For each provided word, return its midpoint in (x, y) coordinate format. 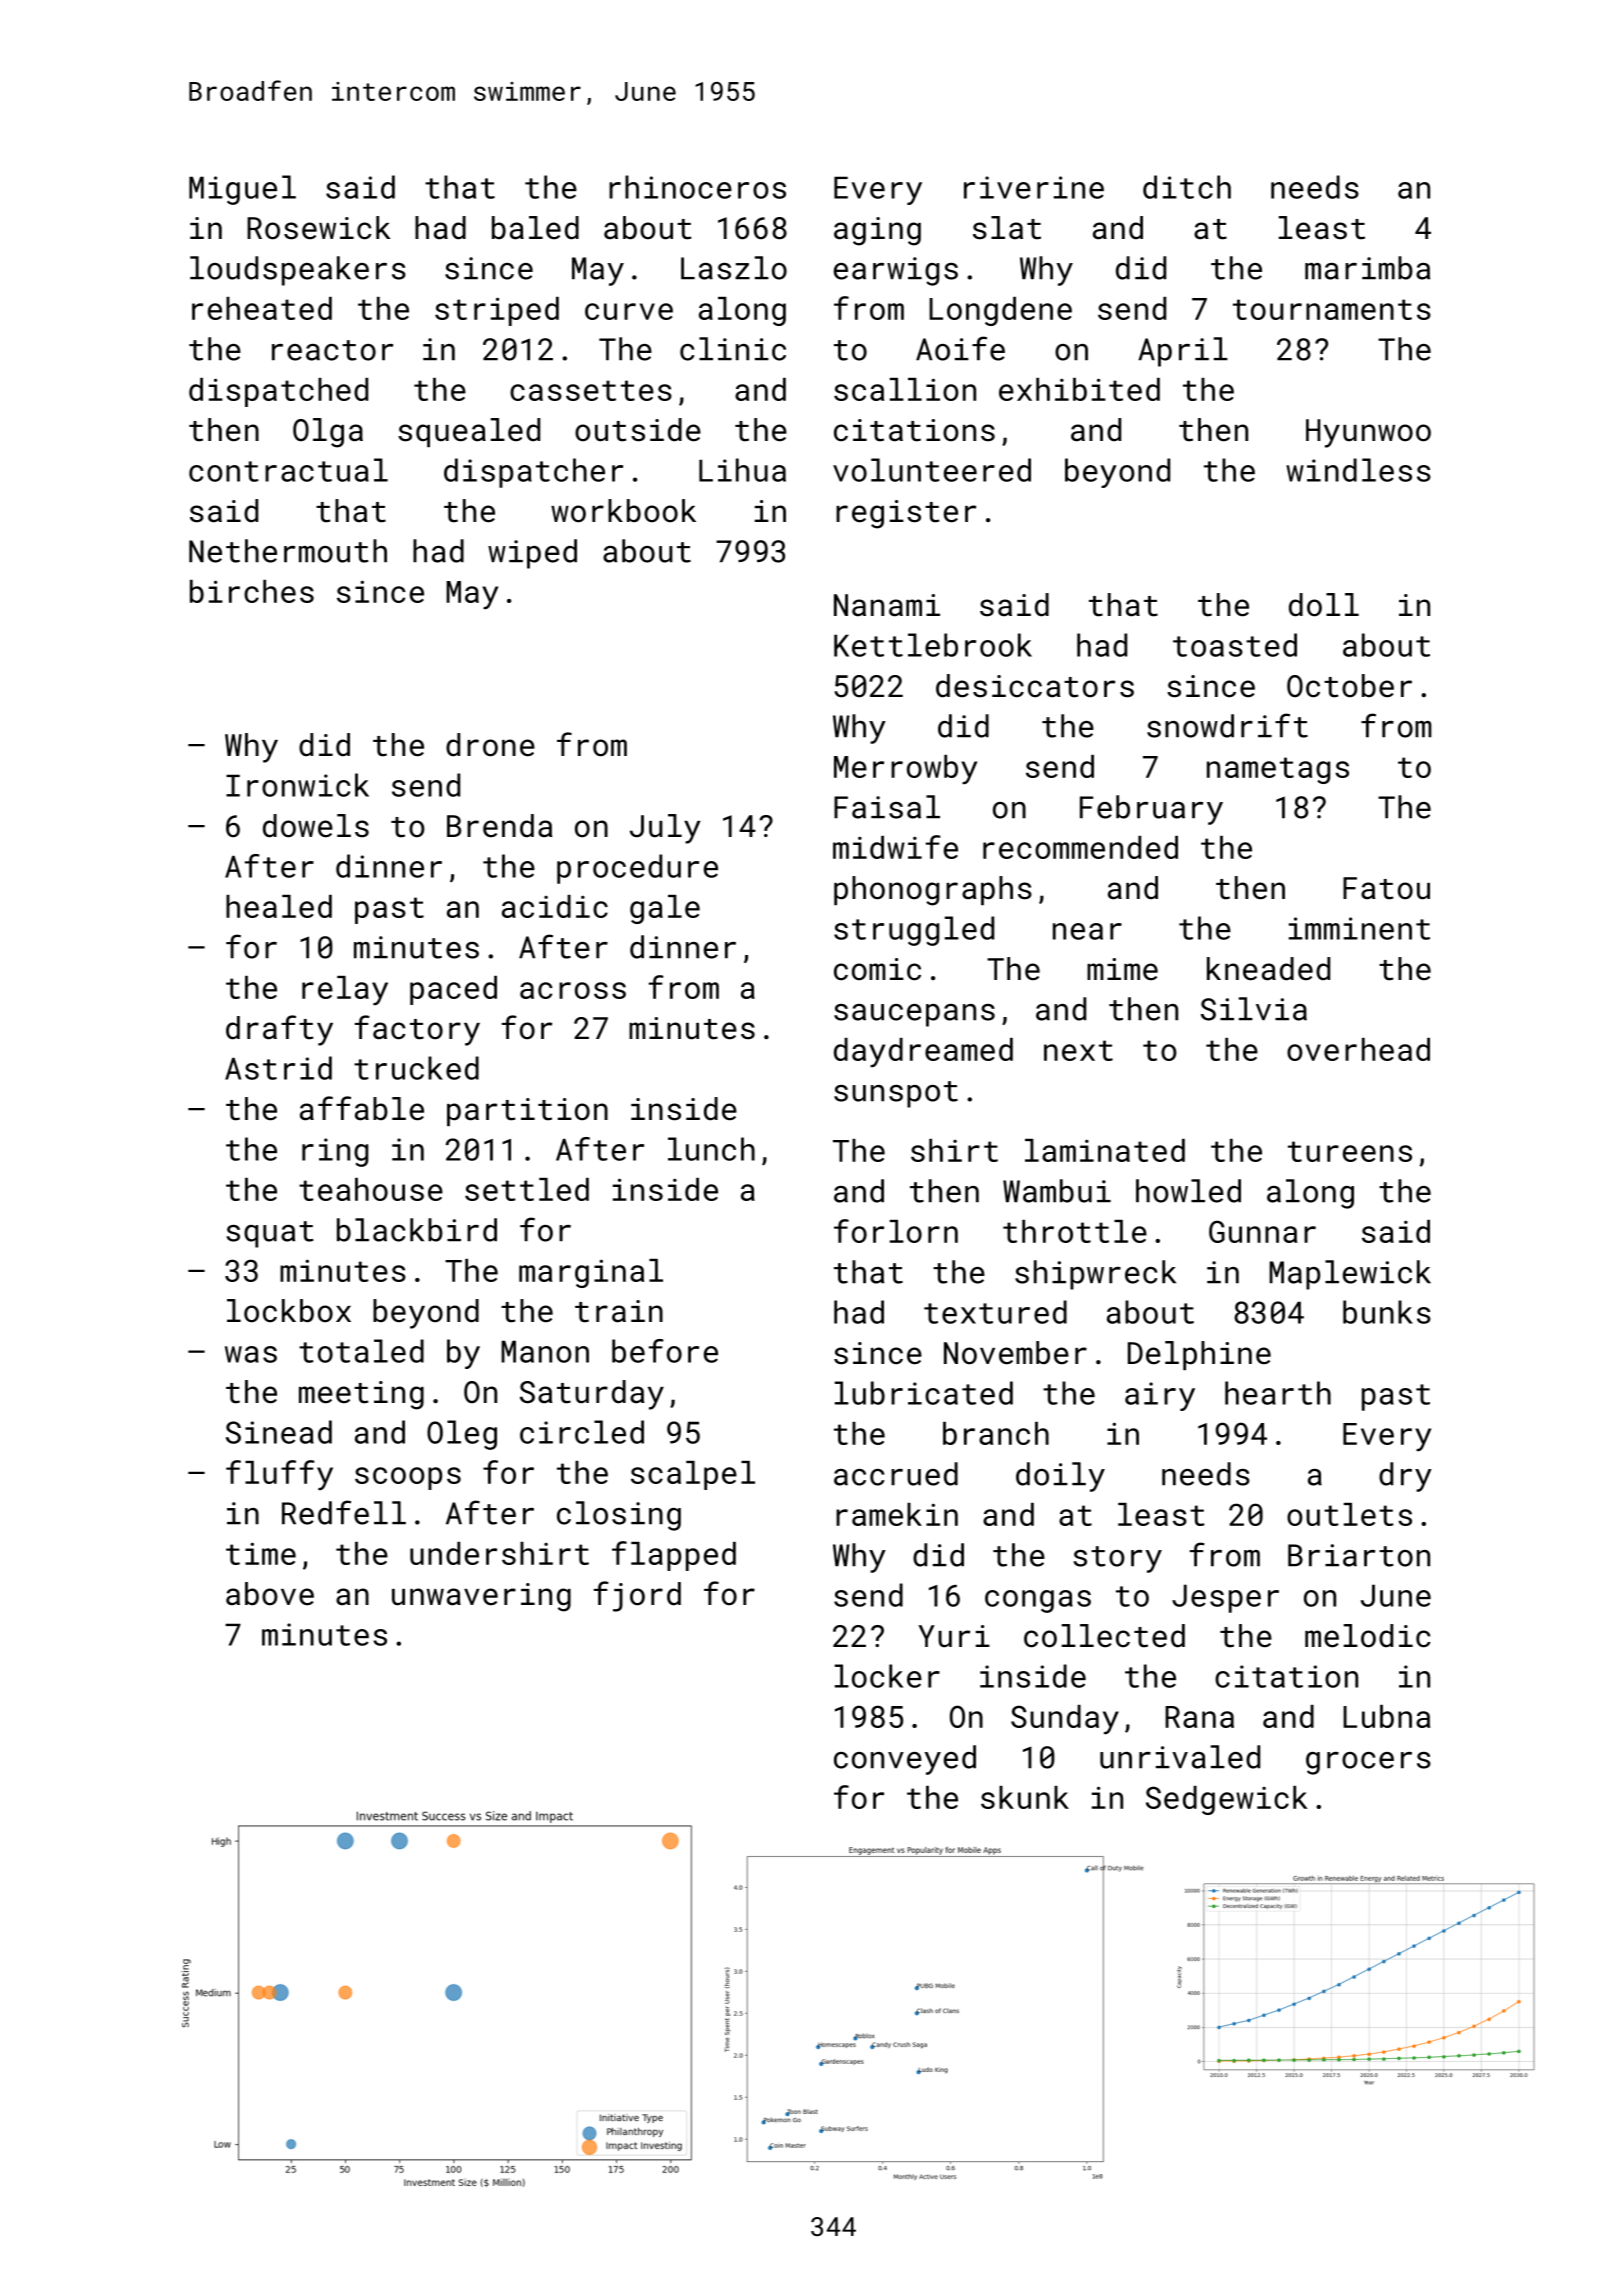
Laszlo (734, 268)
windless (1358, 470)
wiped (532, 554)
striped (497, 311)
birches (252, 591)
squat (270, 1234)
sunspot (896, 1094)
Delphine (1199, 1355)
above (270, 1594)
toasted (1235, 645)
